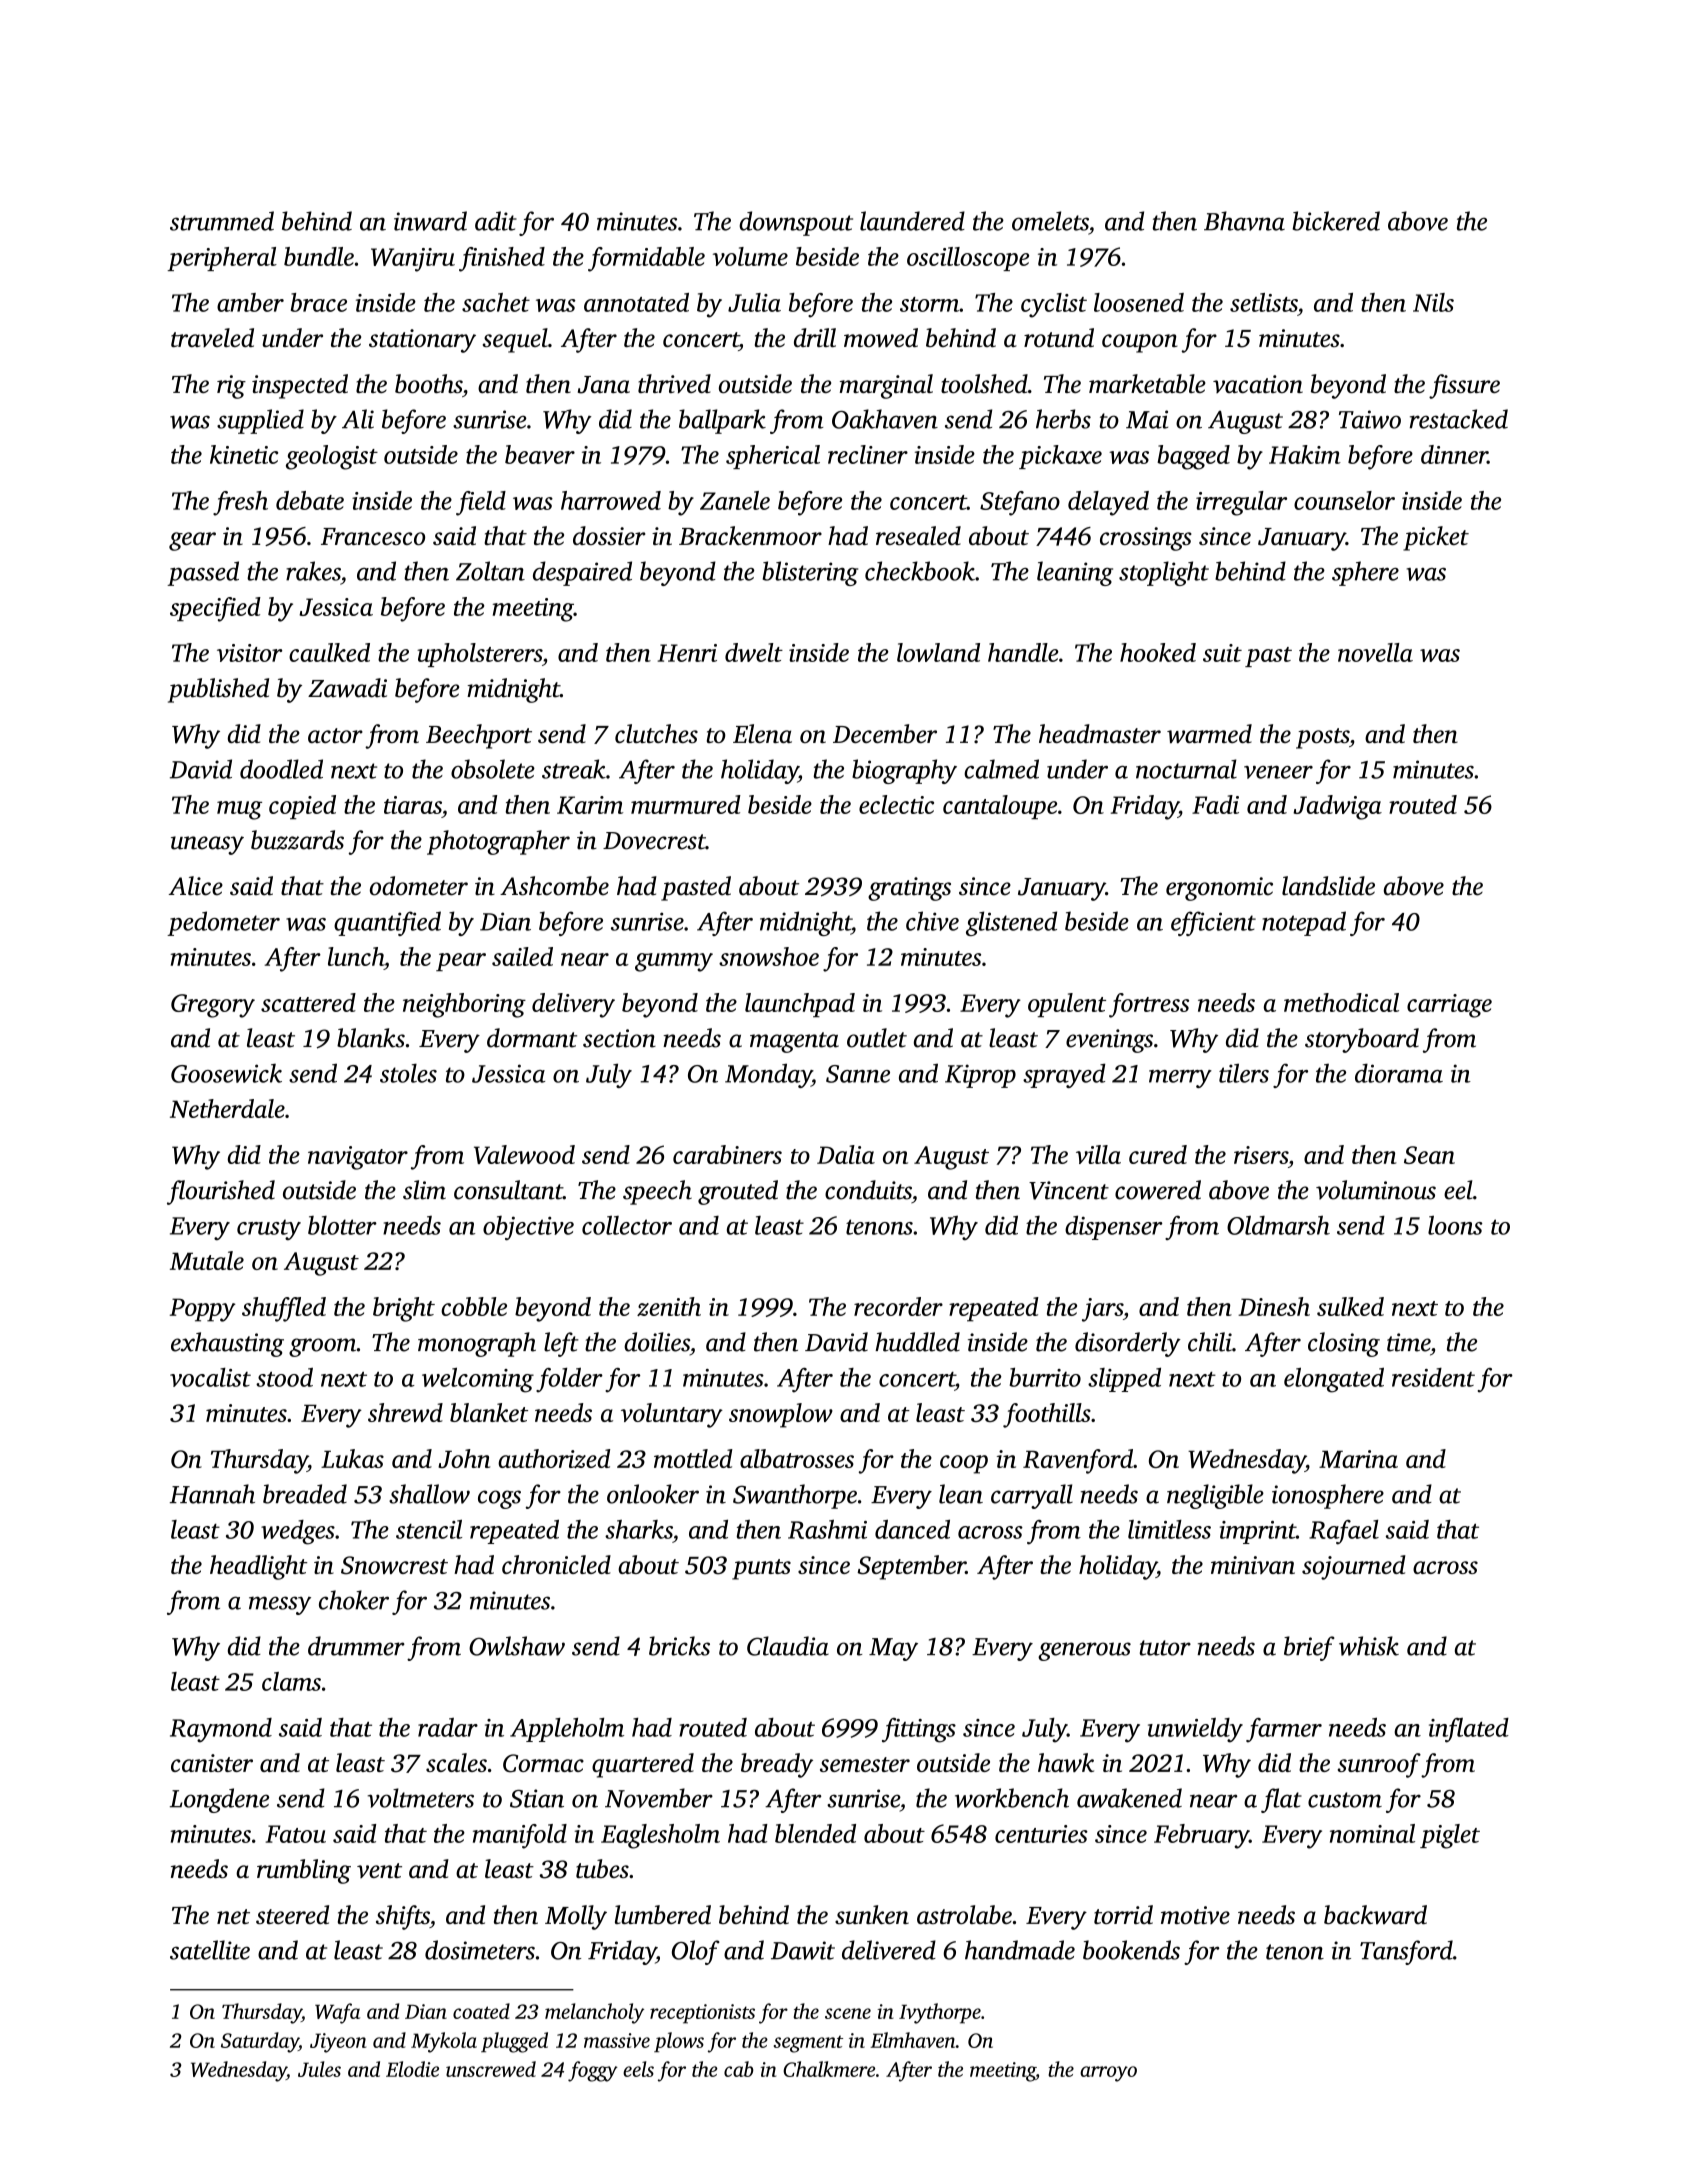 This image has width=1683, height=2178. Describe the element at coordinates (769, 956) in the image. I see `snowshoe` at that location.
